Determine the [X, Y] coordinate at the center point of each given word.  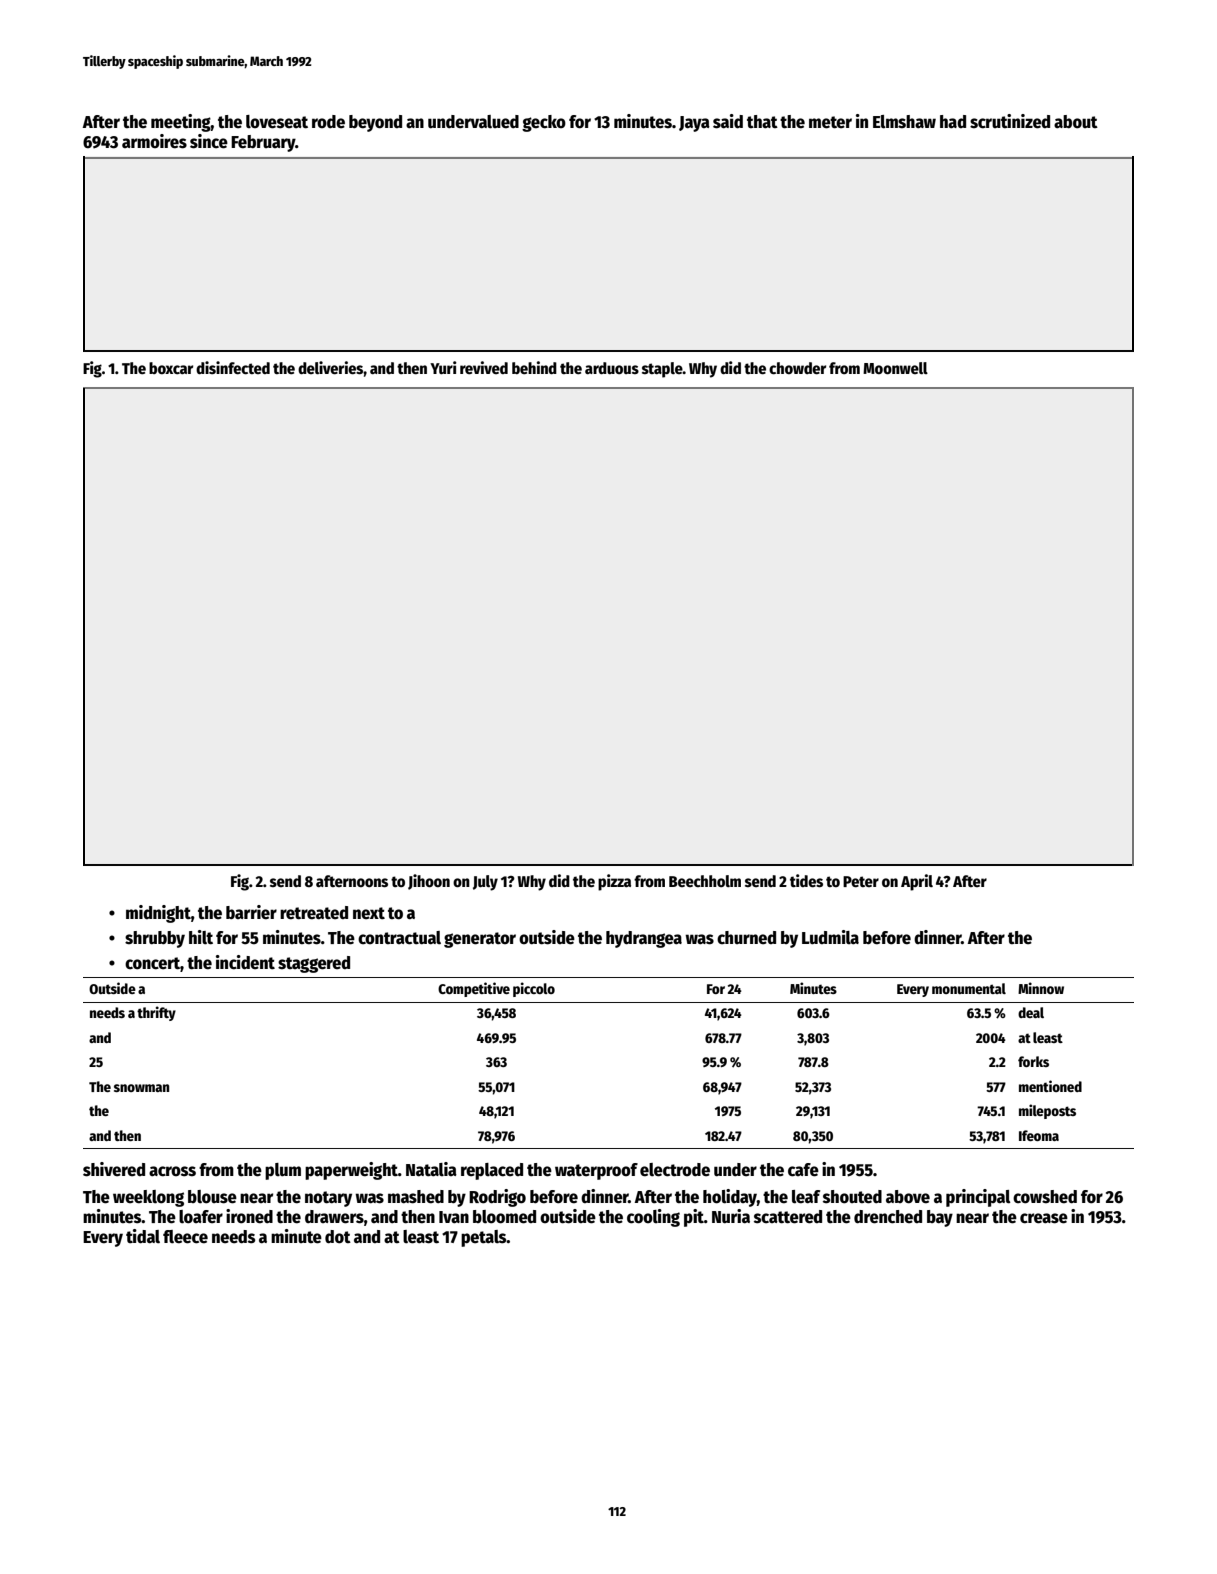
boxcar [171, 368]
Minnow [1041, 988]
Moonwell [895, 368]
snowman [141, 1088]
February [263, 143]
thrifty [156, 1013]
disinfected [233, 368]
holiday [730, 1198]
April [917, 882]
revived [484, 368]
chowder [797, 368]
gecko [544, 123]
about [1076, 122]
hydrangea [644, 939]
